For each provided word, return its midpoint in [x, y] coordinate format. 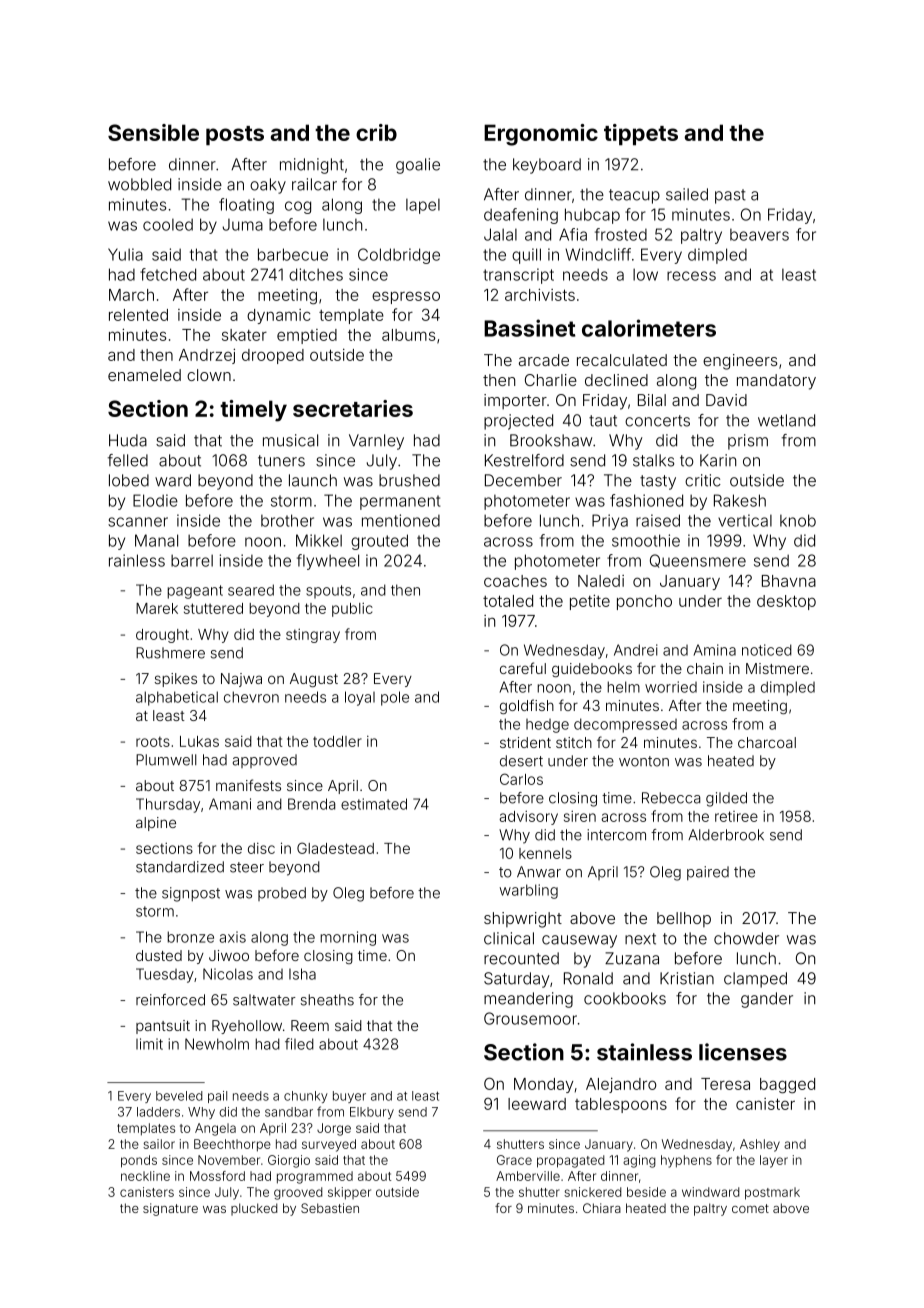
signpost [191, 894]
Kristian [687, 978]
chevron [251, 697]
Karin [718, 460]
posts [235, 136]
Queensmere [698, 561]
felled [128, 460]
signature [170, 1209]
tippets [641, 135]
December [523, 480]
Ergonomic [541, 135]
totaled [508, 601]
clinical [509, 938]
